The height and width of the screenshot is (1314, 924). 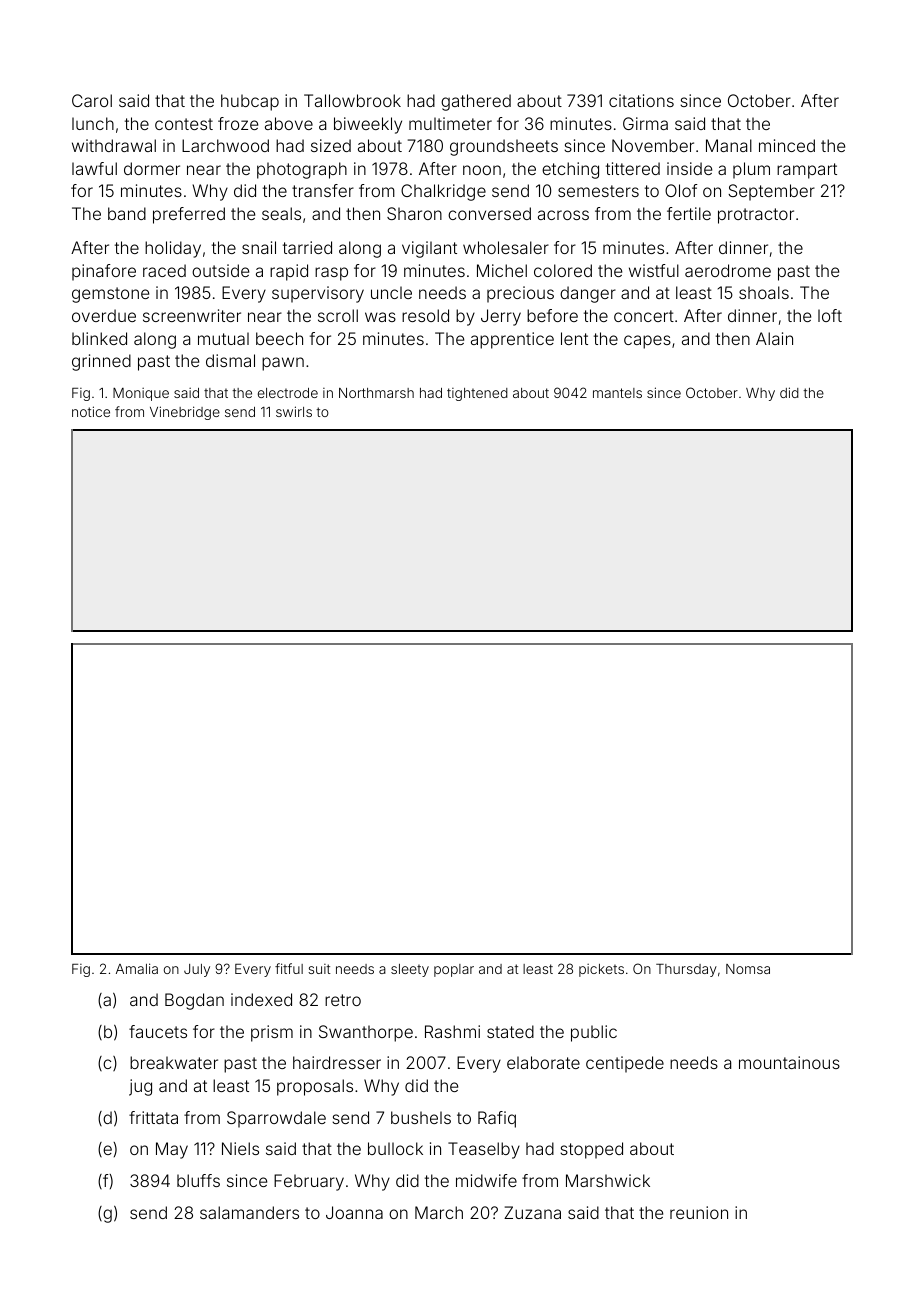 I want to click on mantels, so click(x=617, y=393).
